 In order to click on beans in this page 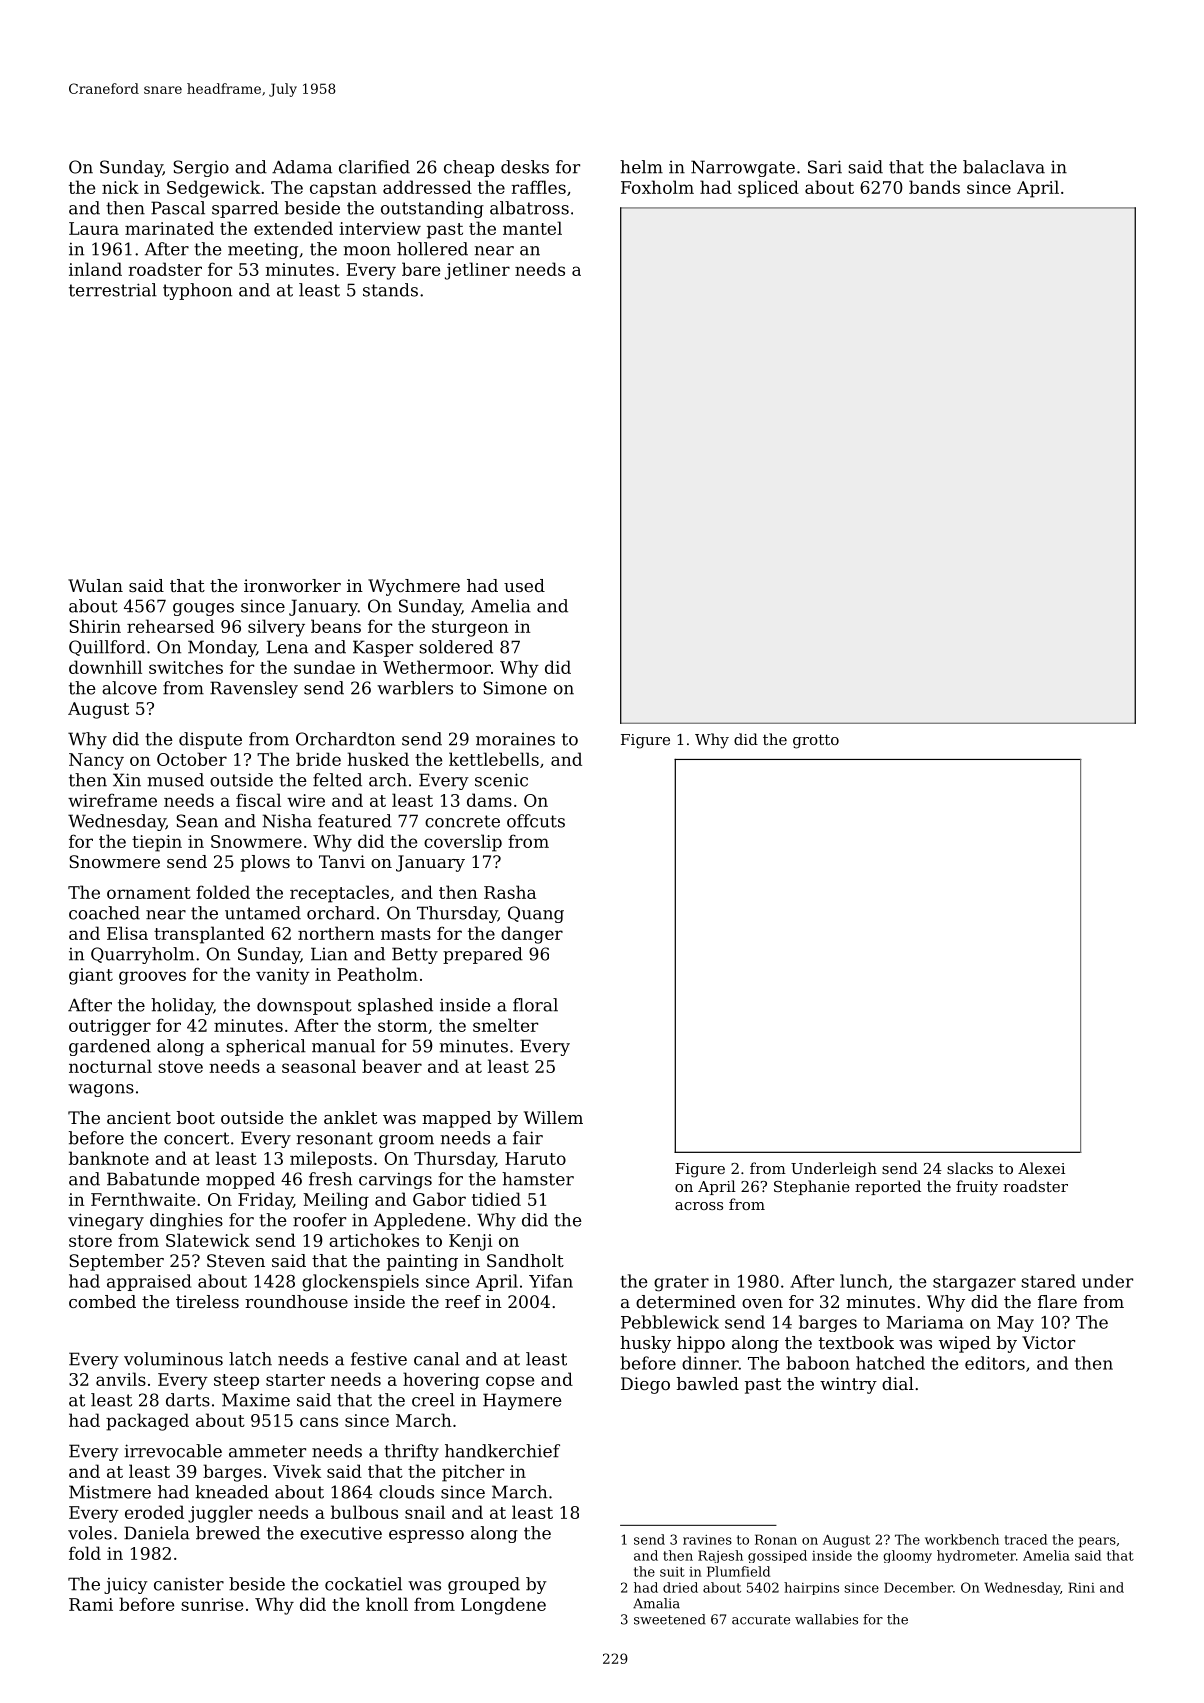, I will do `click(336, 626)`.
